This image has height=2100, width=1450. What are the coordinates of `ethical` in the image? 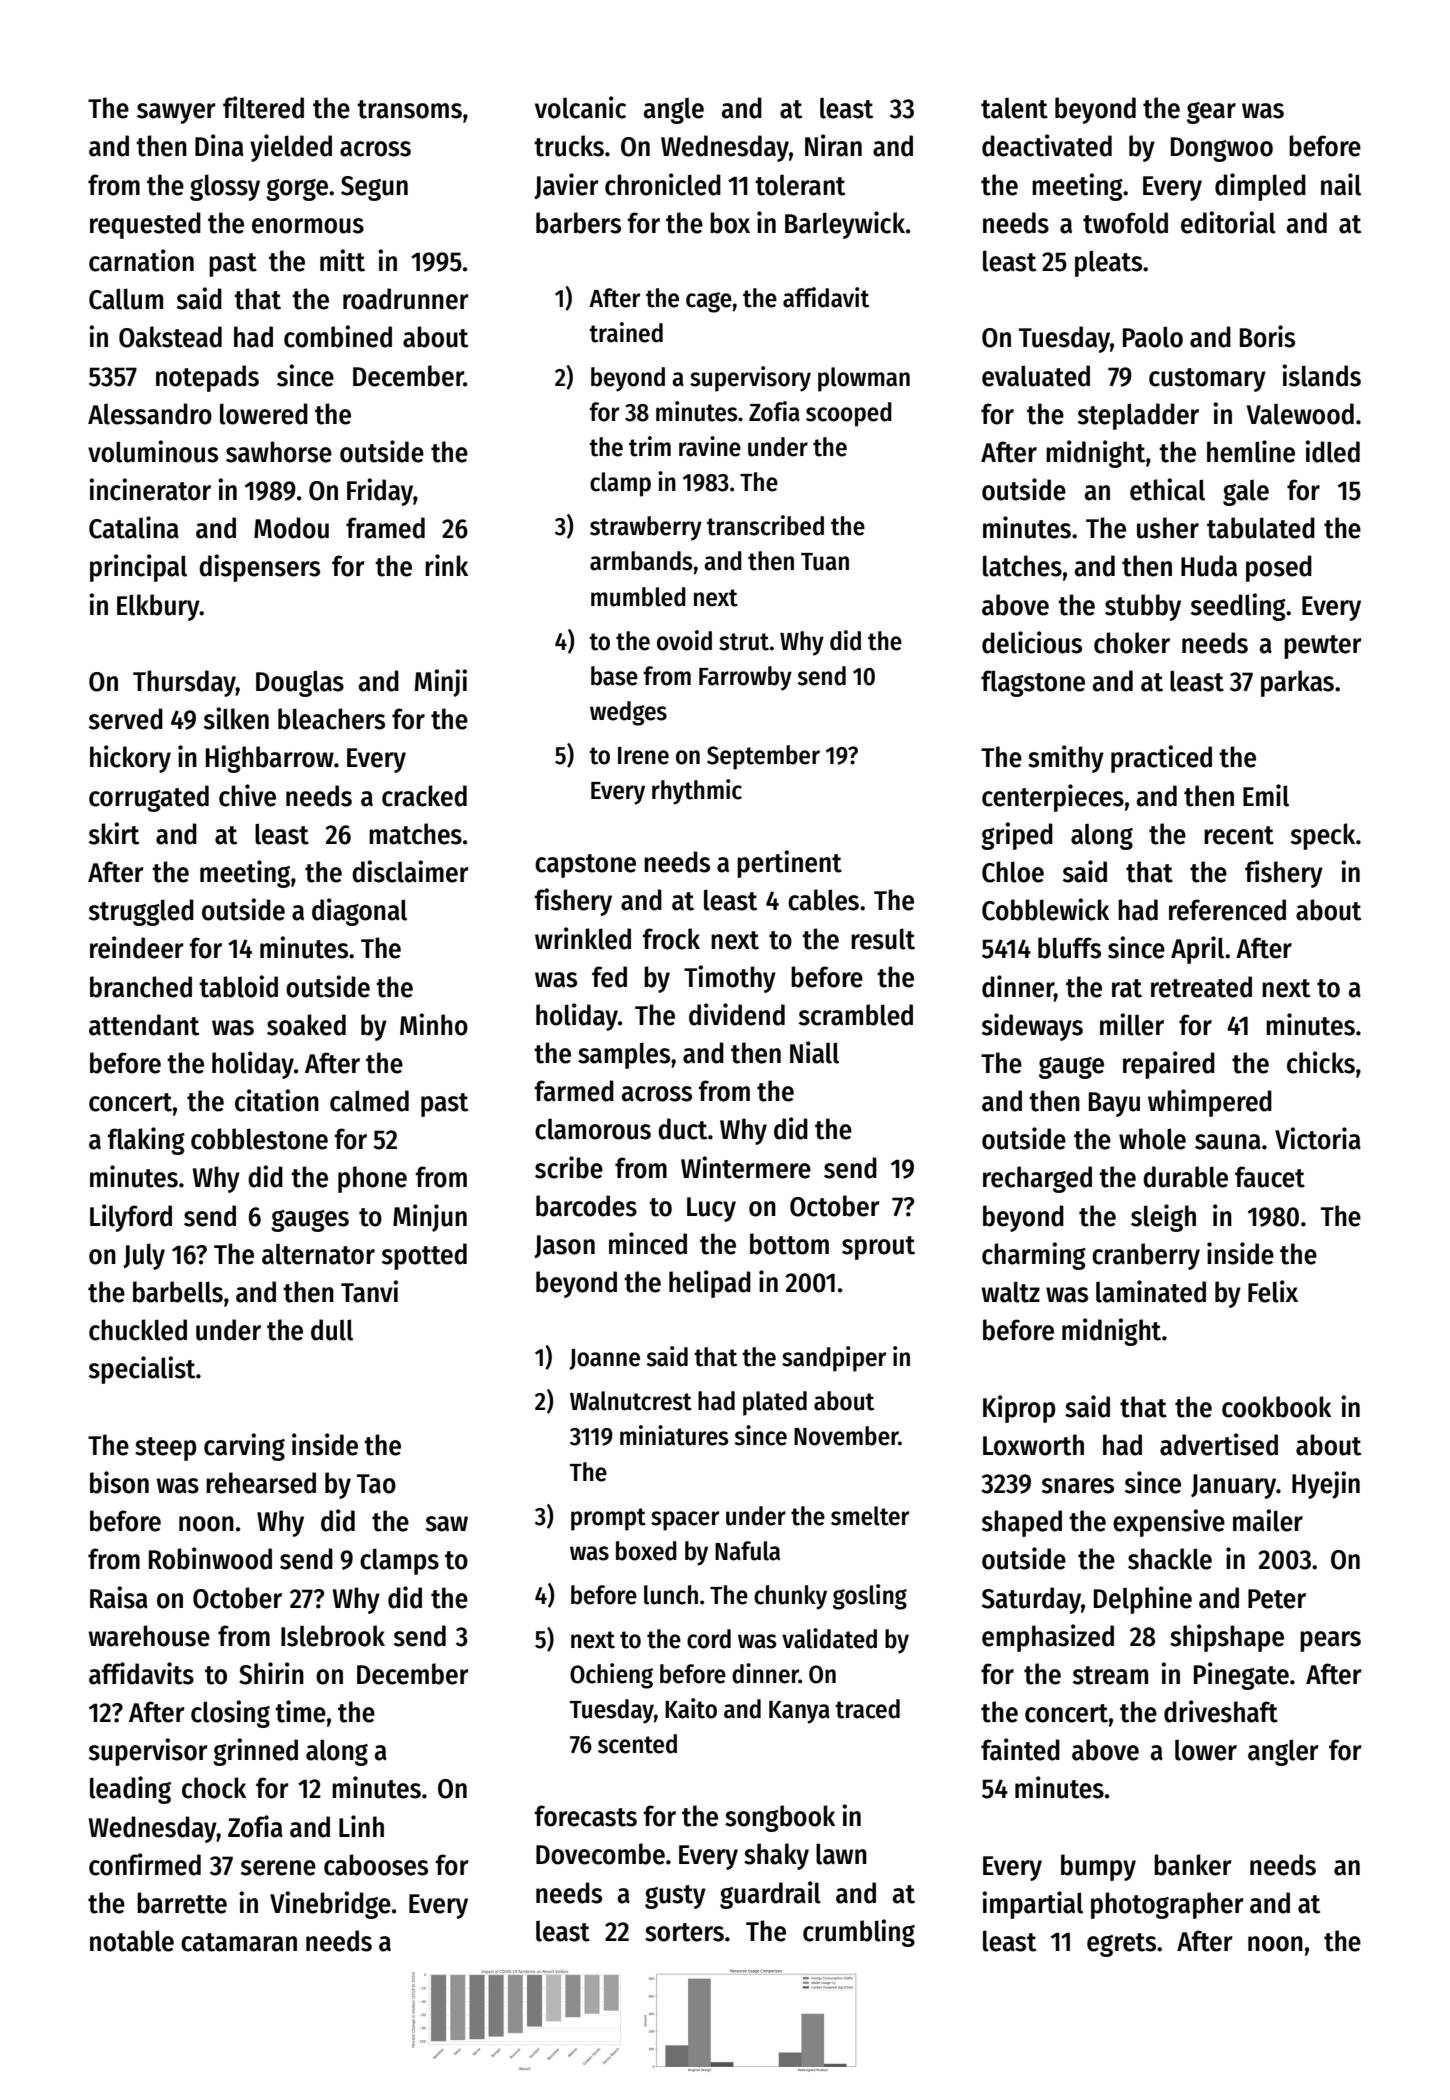 It's located at (1167, 489).
